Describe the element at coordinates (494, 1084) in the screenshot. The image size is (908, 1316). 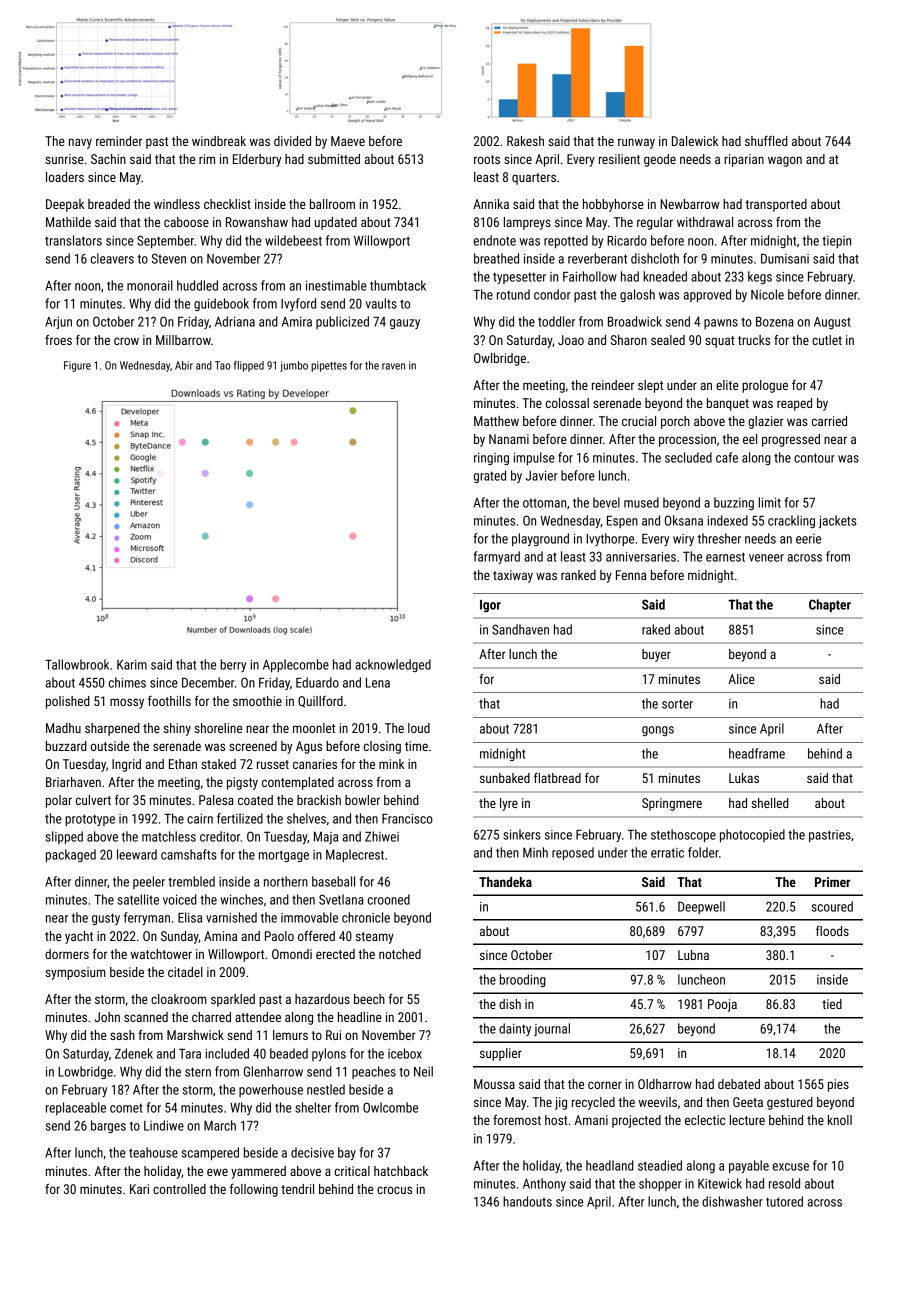
I see `Moussa` at that location.
